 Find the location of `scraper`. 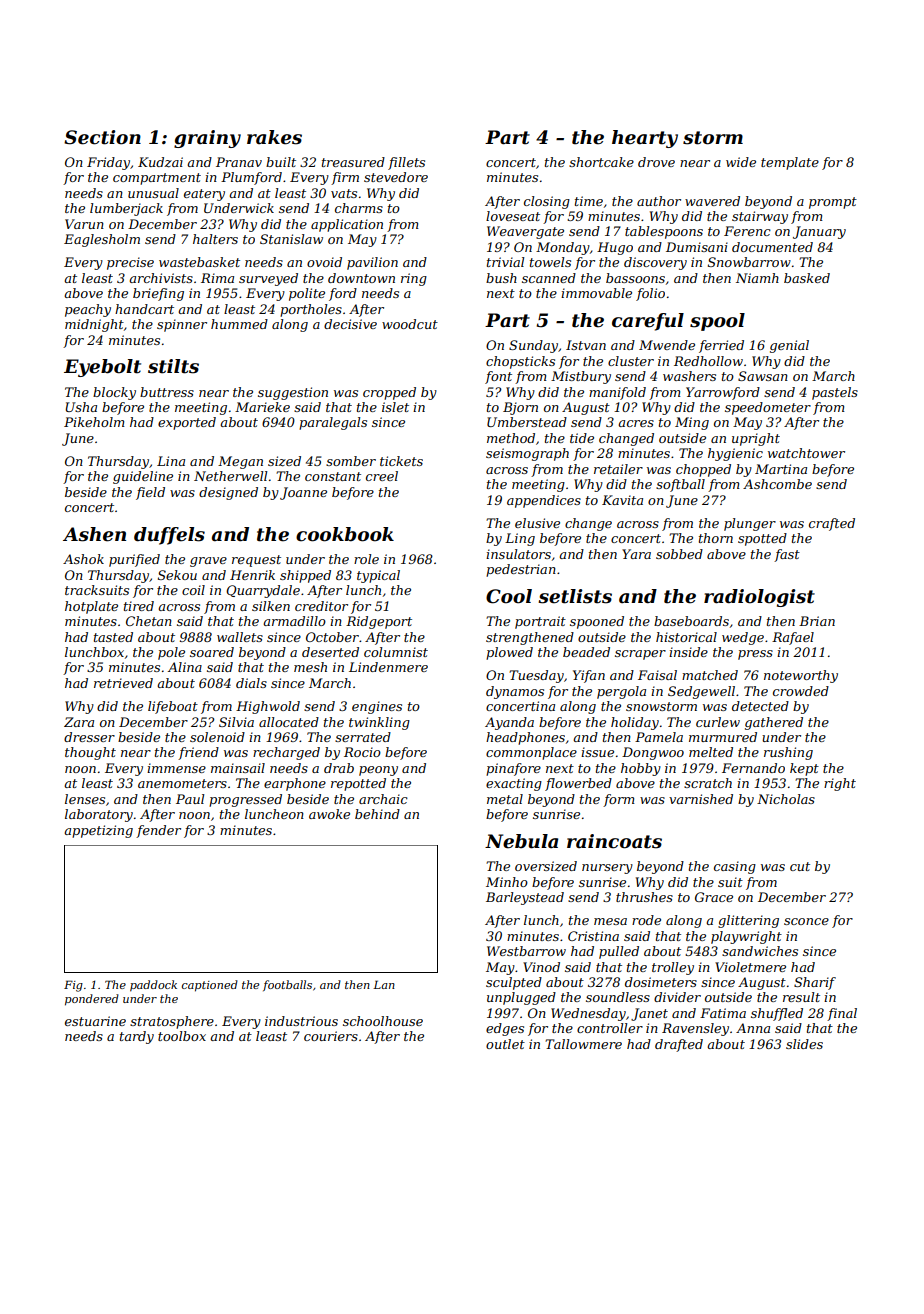

scraper is located at coordinates (640, 655).
